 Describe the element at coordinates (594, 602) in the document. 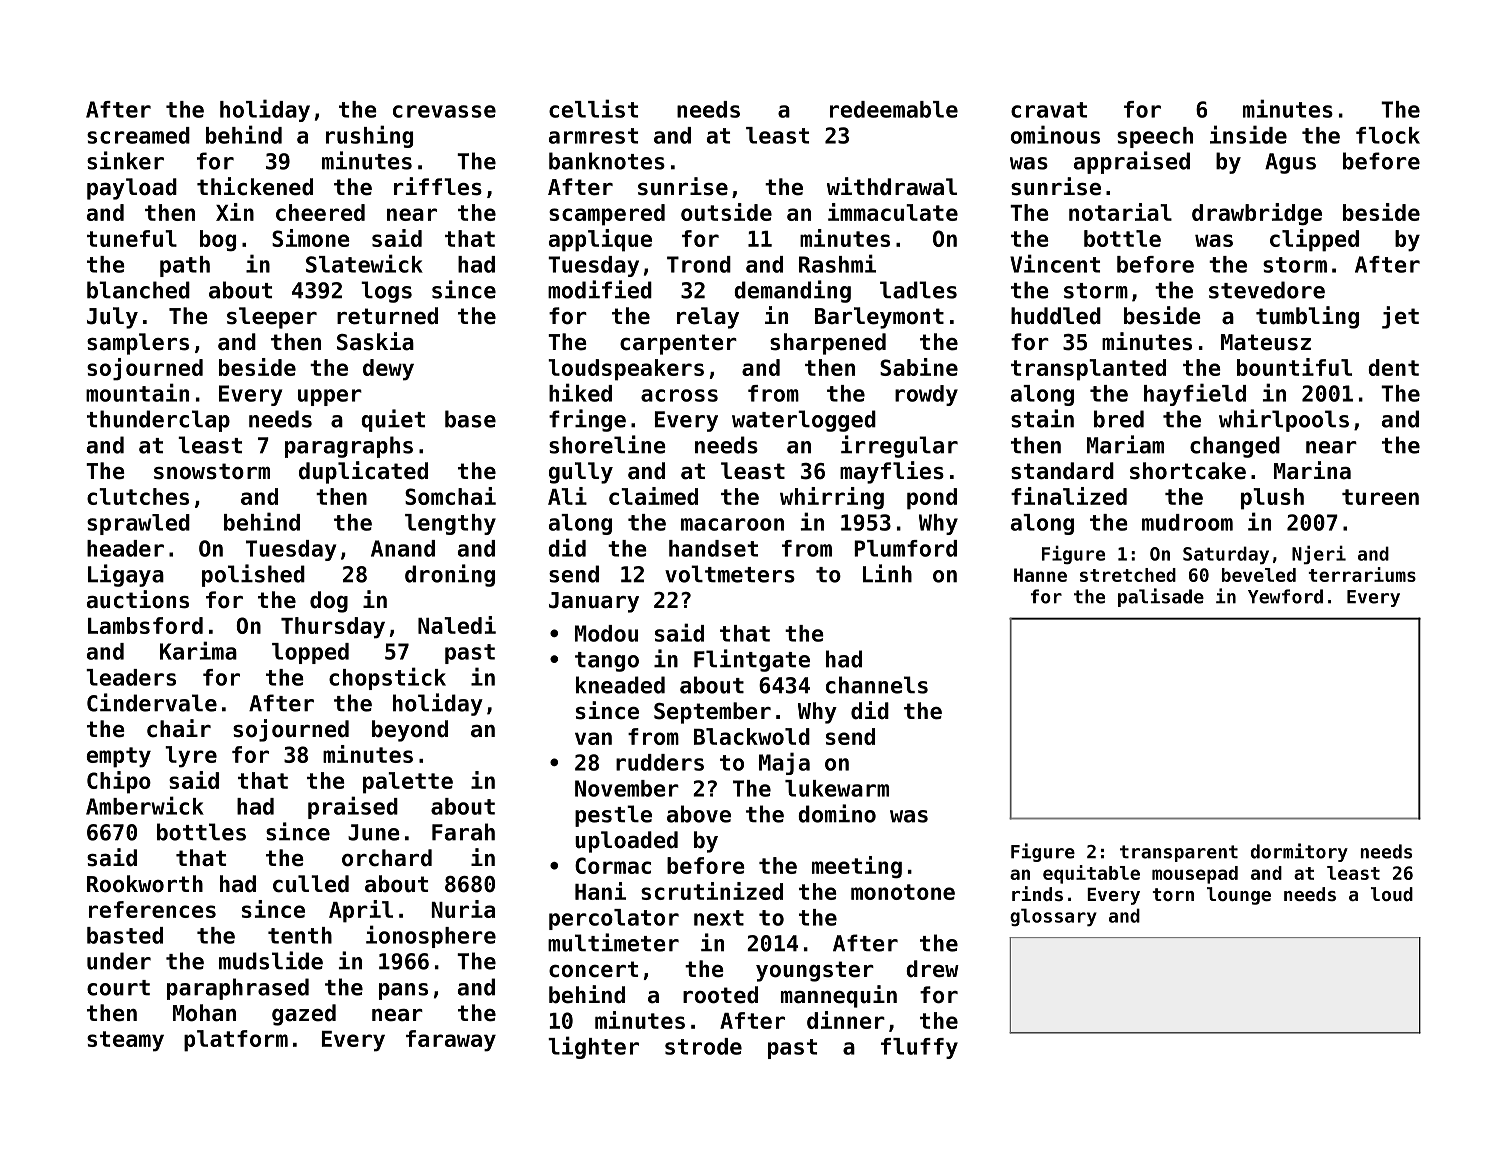

I see `January` at that location.
